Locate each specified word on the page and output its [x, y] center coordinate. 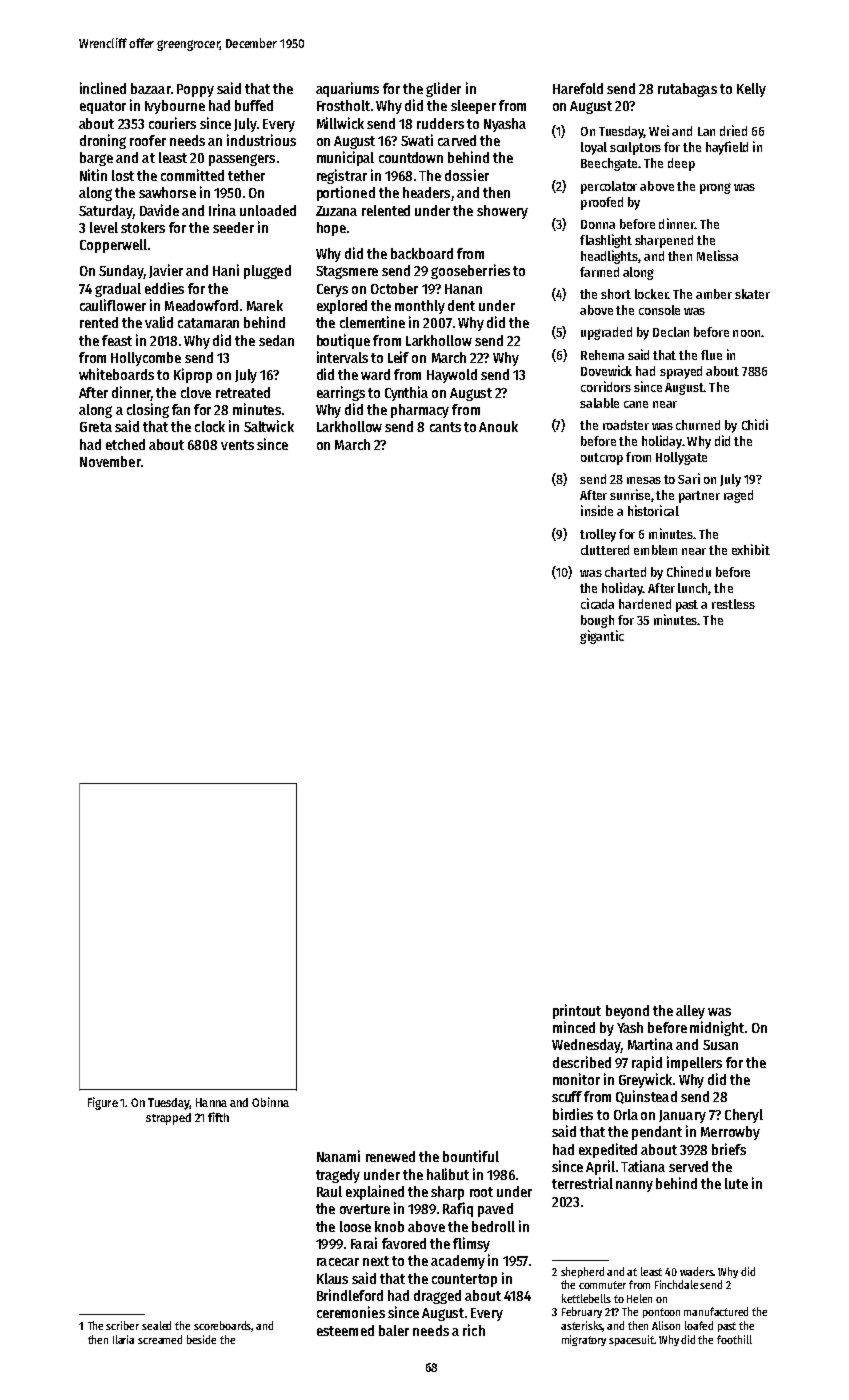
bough [597, 621]
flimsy [471, 1244]
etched [125, 444]
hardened [645, 604]
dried [733, 130]
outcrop [602, 459]
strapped [168, 1119]
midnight [717, 1028]
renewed [390, 1156]
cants [445, 427]
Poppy [195, 90]
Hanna [211, 1102]
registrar [342, 176]
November [110, 461]
